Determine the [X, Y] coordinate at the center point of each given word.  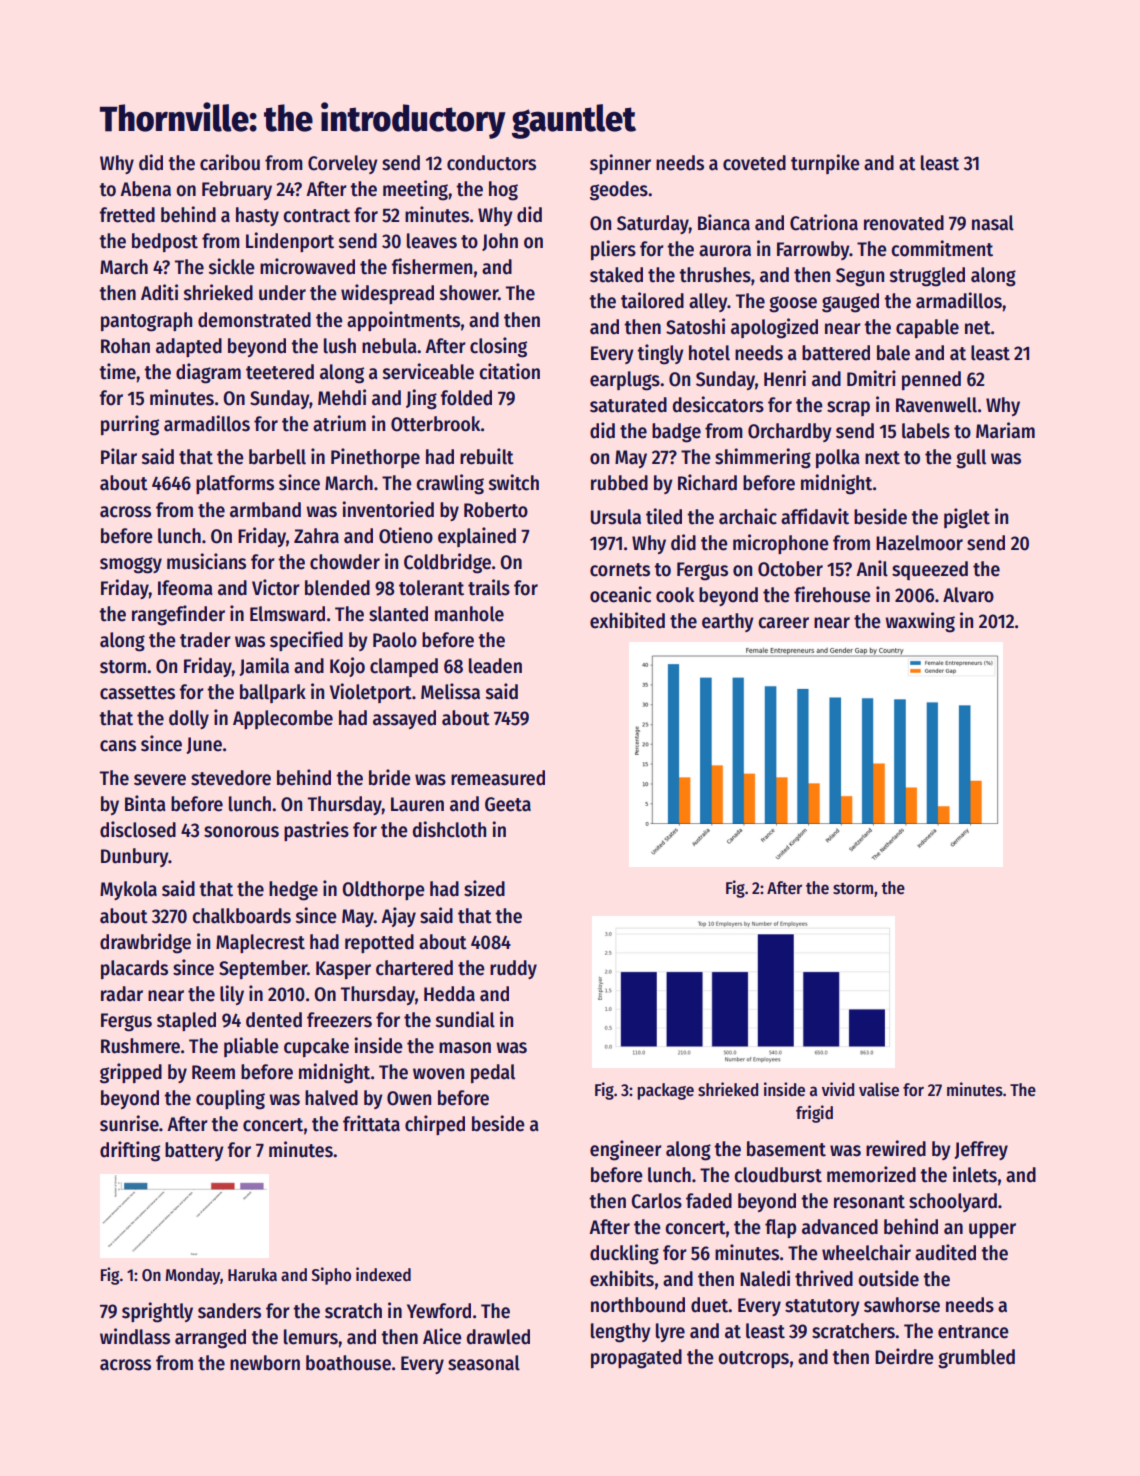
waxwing [920, 622]
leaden [495, 666]
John [500, 242]
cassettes [137, 693]
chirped [435, 1125]
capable [927, 328]
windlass [135, 1336]
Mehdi [342, 397]
